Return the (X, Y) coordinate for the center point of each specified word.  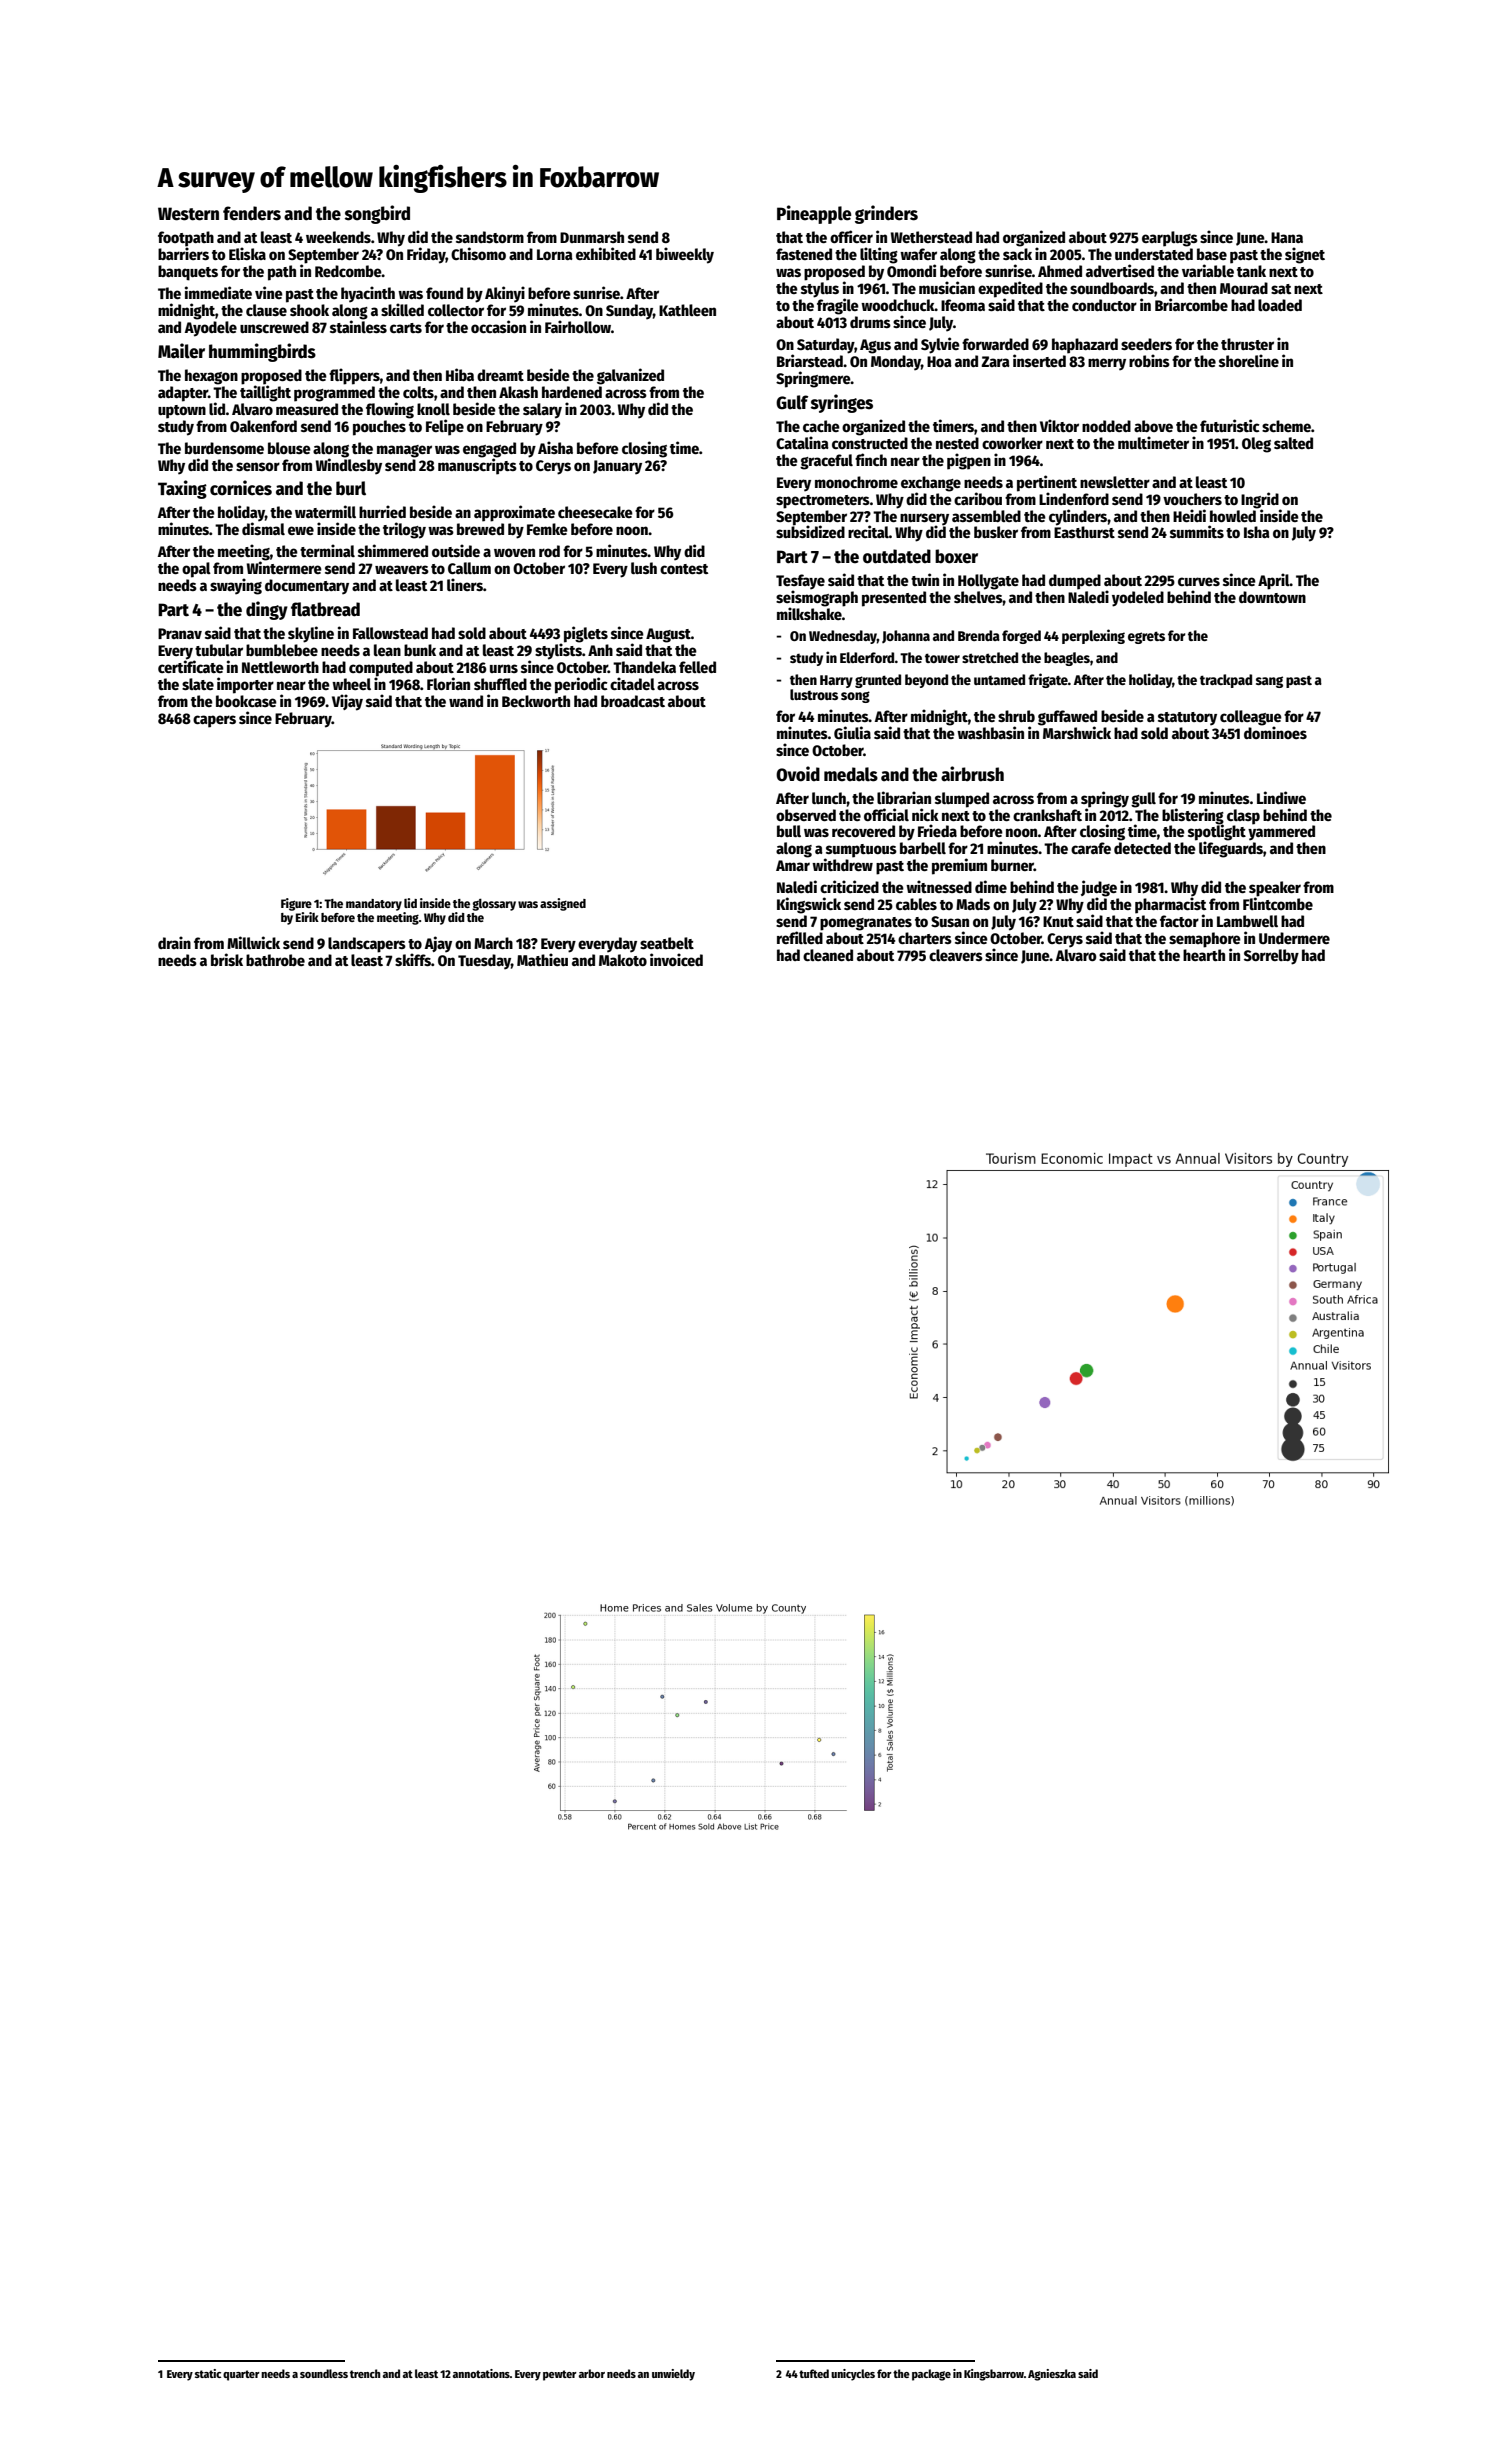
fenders (252, 213)
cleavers (956, 955)
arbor (592, 2373)
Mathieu (542, 959)
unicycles (853, 2375)
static (208, 2373)
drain (174, 942)
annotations (481, 2373)
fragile (838, 306)
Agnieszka (1052, 2375)
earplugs (1170, 239)
